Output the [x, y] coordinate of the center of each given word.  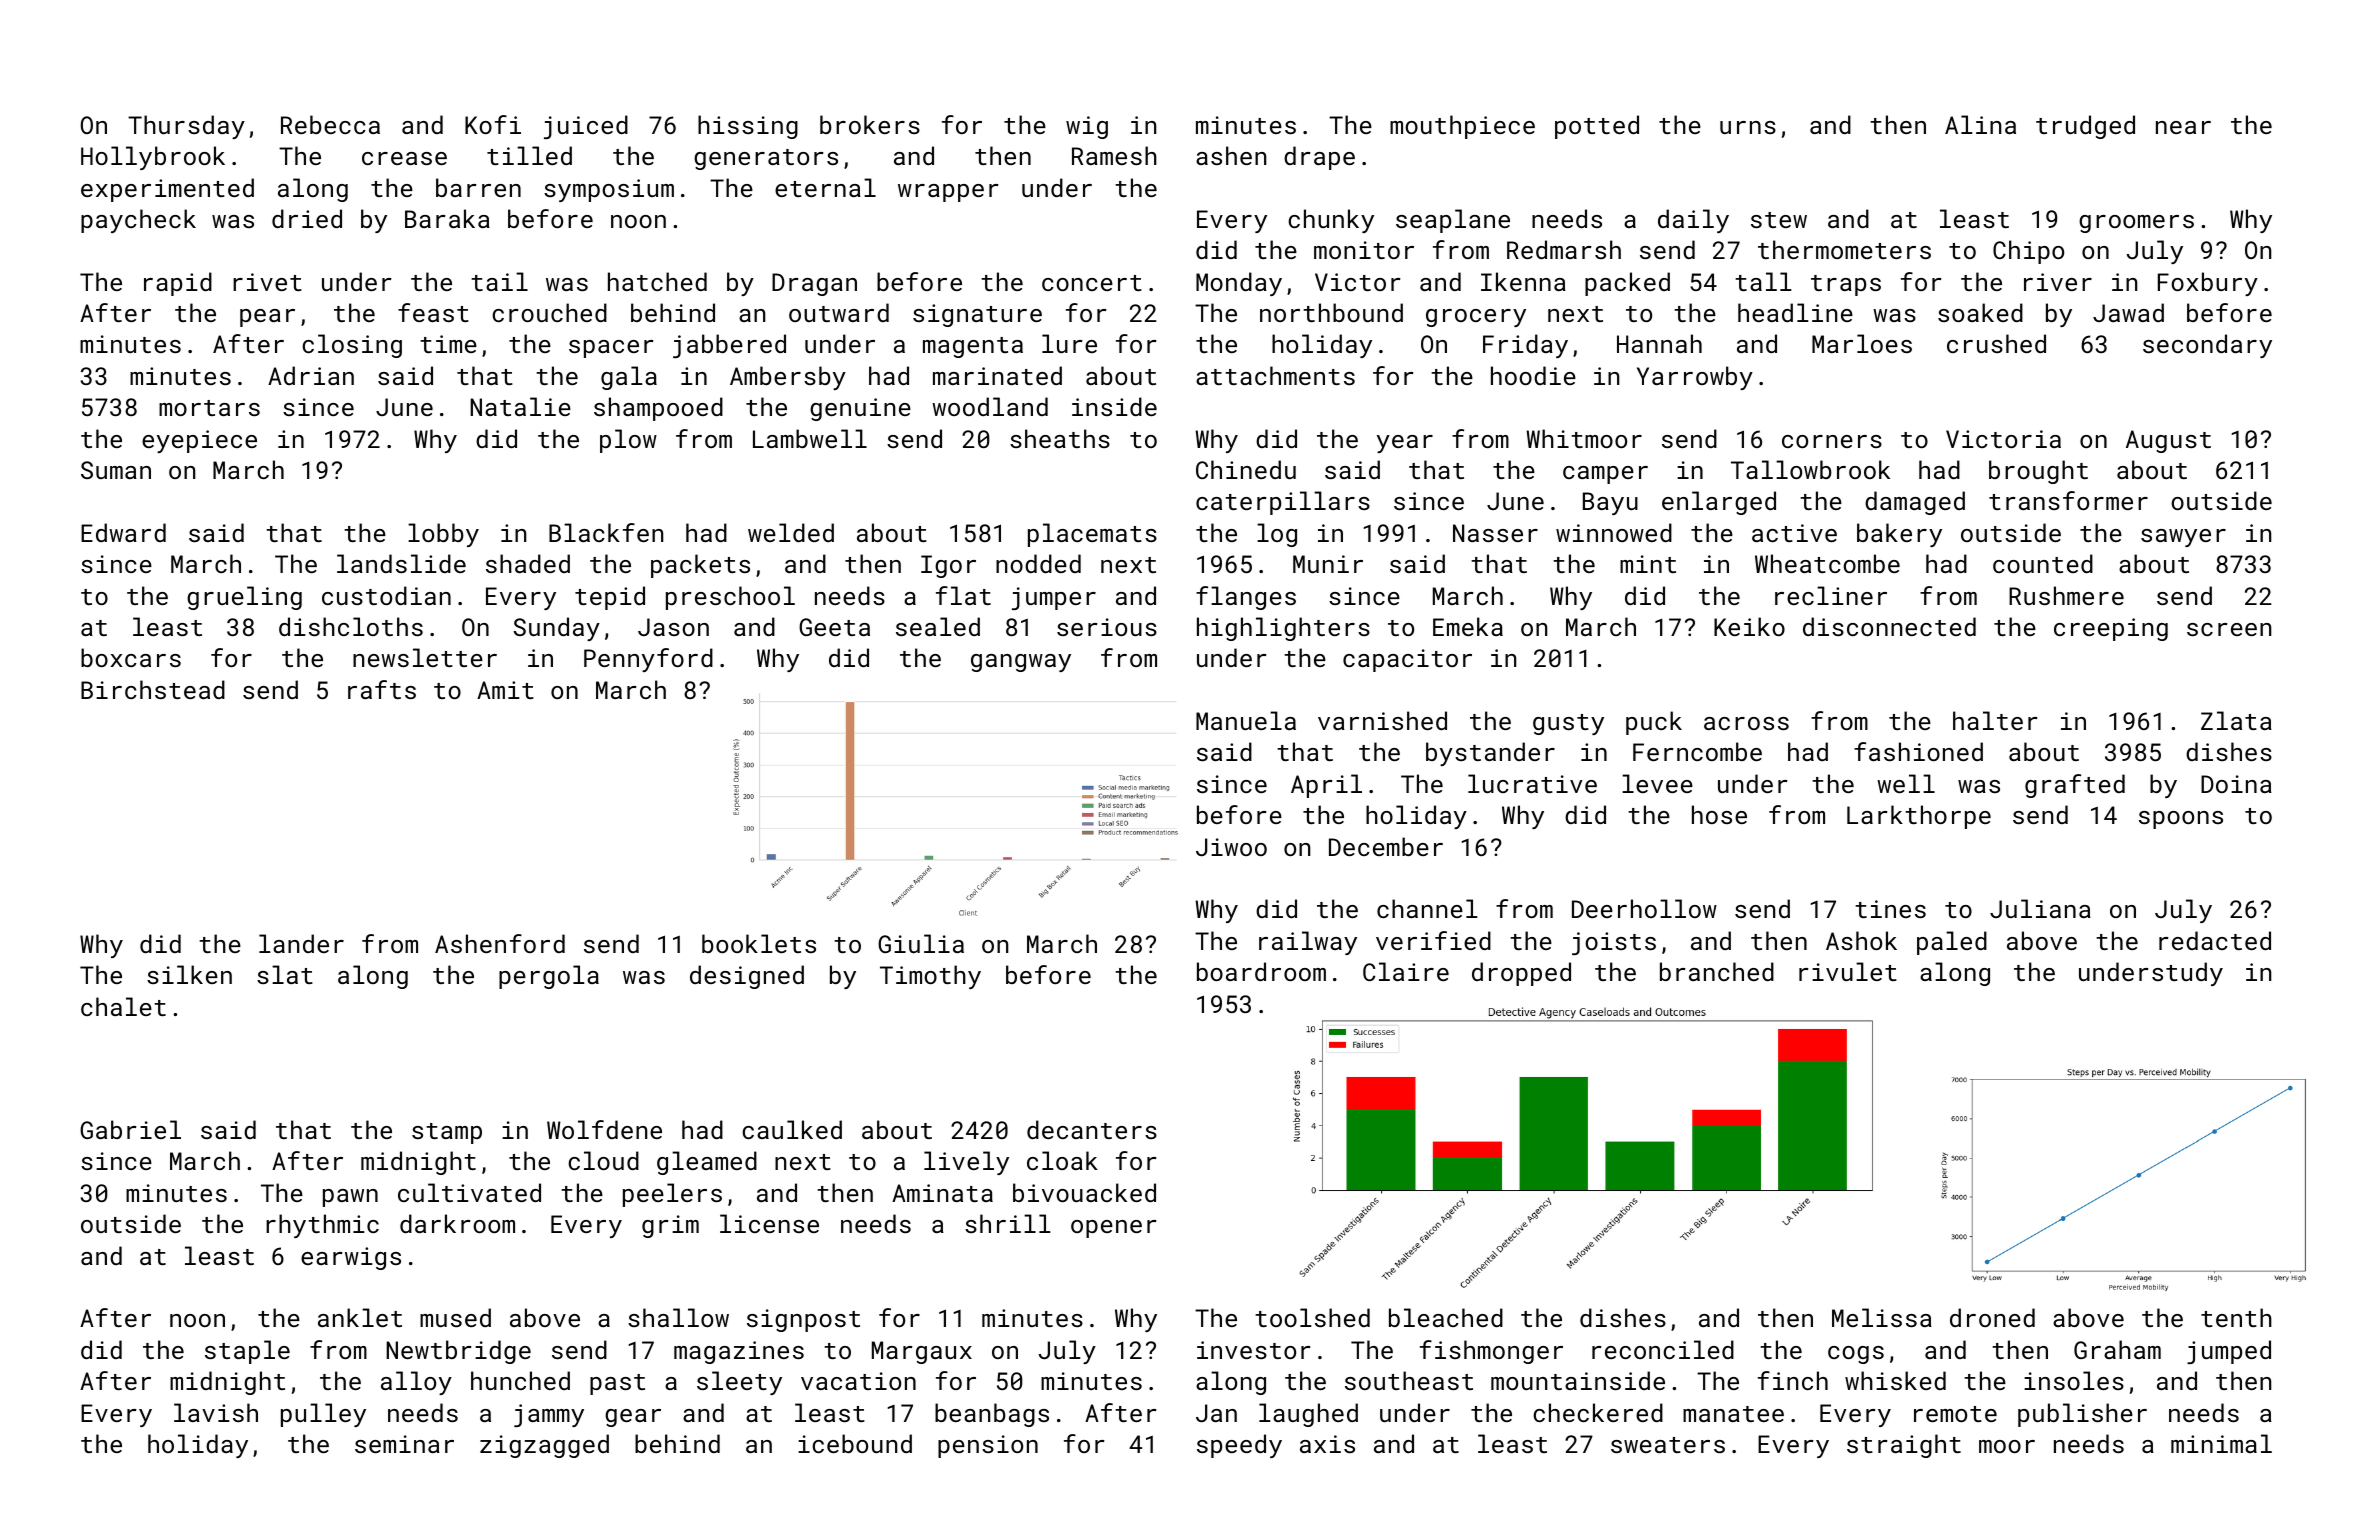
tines [1890, 909]
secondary [2207, 346]
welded [791, 532]
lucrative [1532, 783]
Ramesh [1114, 155]
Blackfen [606, 532]
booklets [759, 943]
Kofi [493, 124]
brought [2038, 472]
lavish [216, 1412]
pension [988, 1446]
